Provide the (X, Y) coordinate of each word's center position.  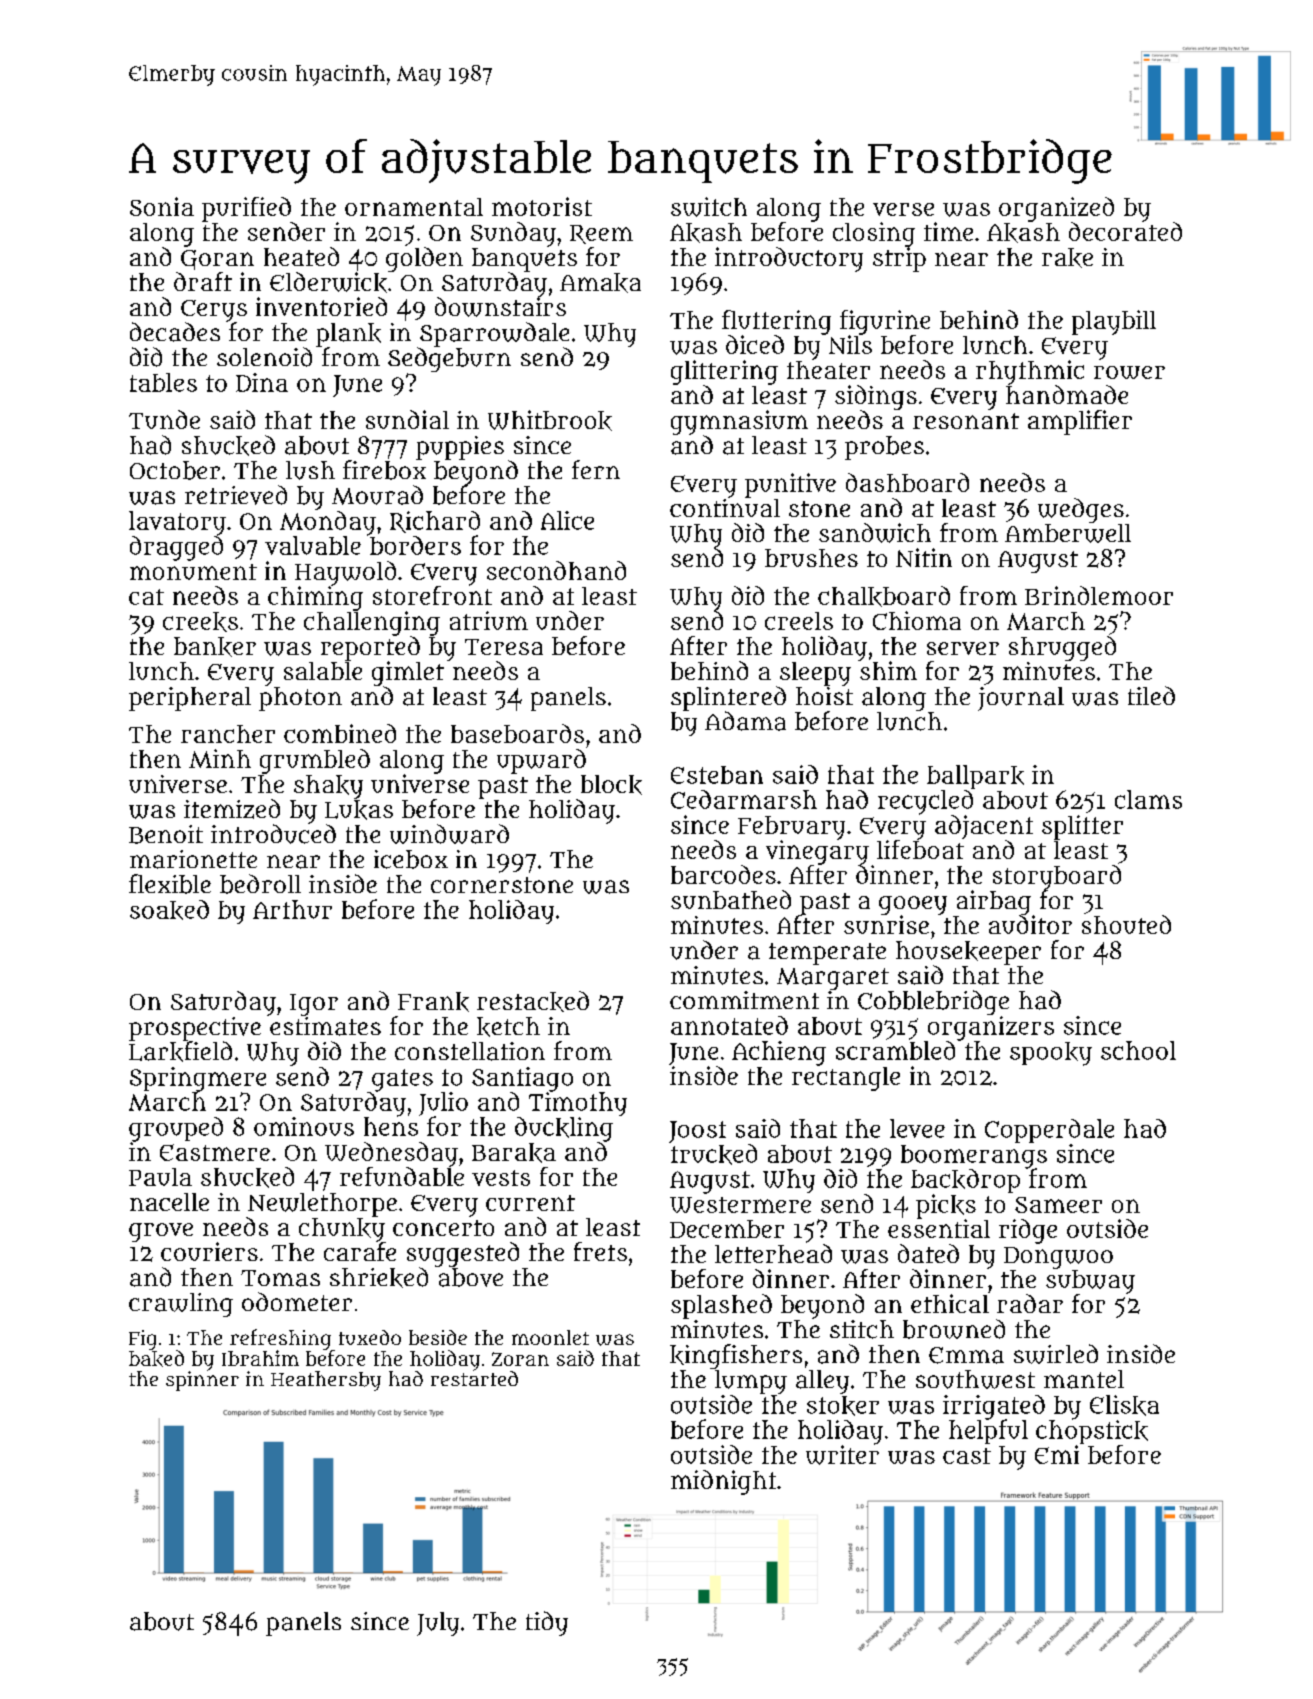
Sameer (1058, 1205)
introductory (789, 259)
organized (1056, 209)
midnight (723, 1482)
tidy (547, 1623)
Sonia (162, 206)
